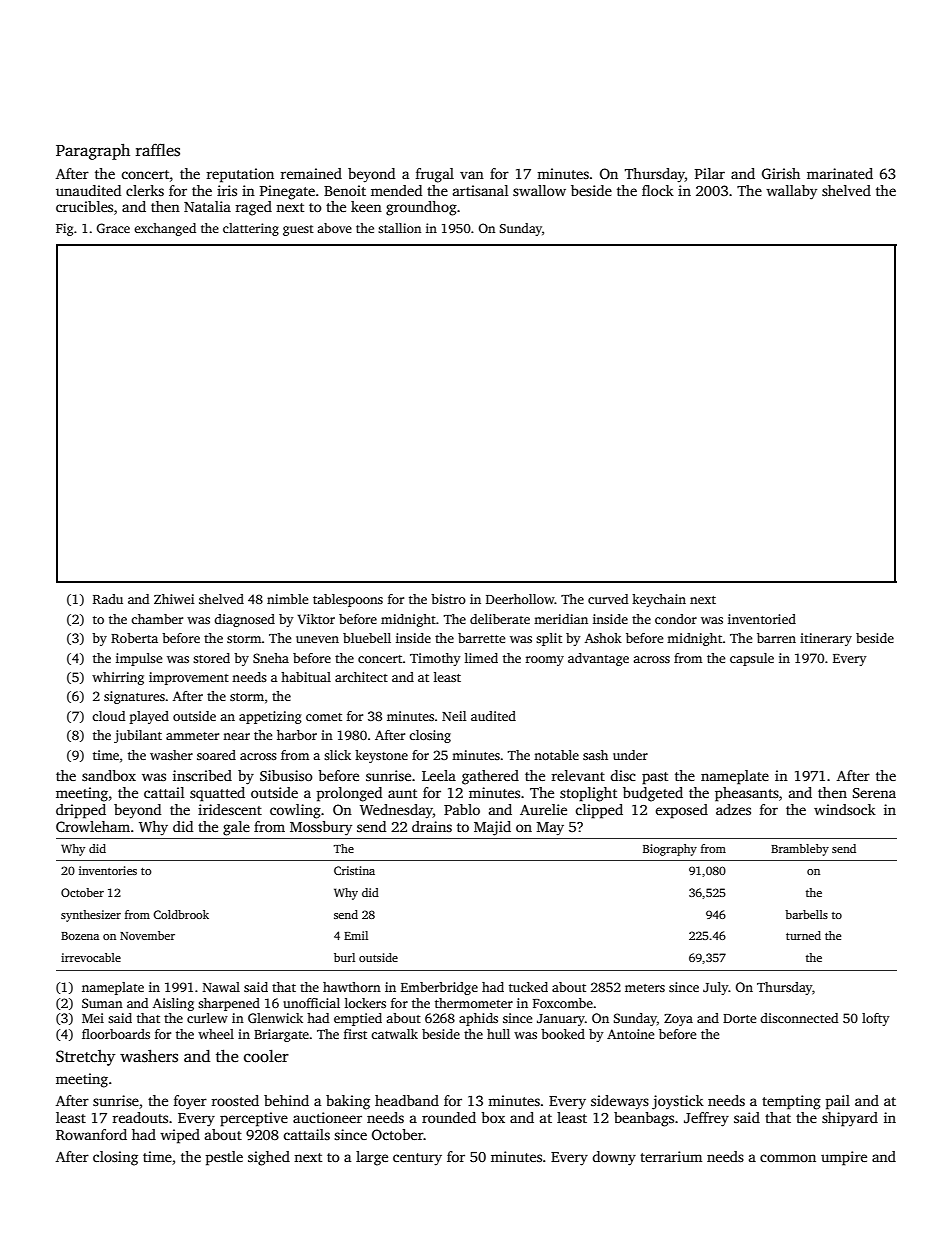 The width and height of the screenshot is (952, 1233). I want to click on Pilar, so click(710, 173).
